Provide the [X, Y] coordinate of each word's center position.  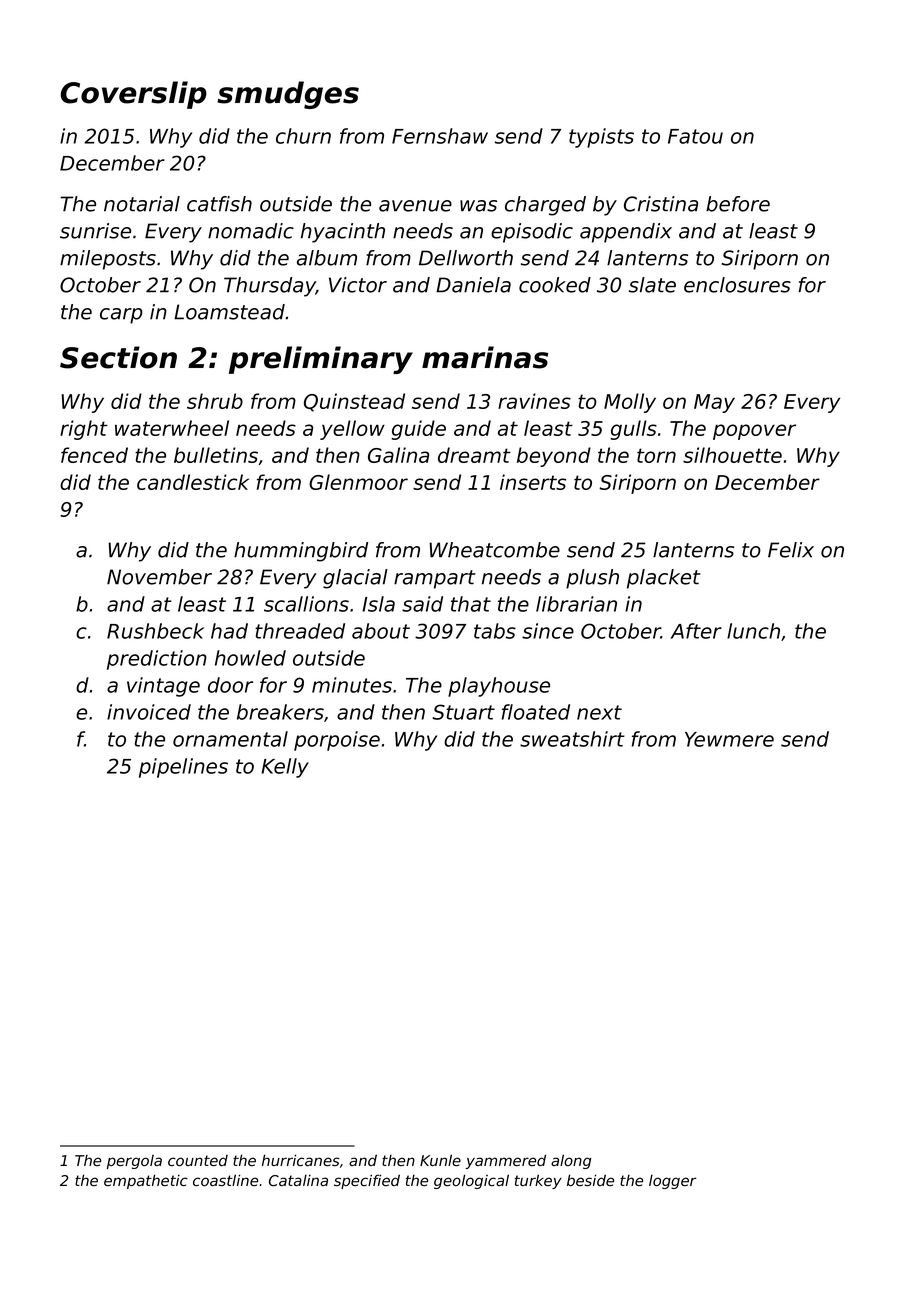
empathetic [146, 1181]
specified [367, 1181]
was [478, 206]
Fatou [695, 136]
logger [672, 1182]
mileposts [108, 260]
